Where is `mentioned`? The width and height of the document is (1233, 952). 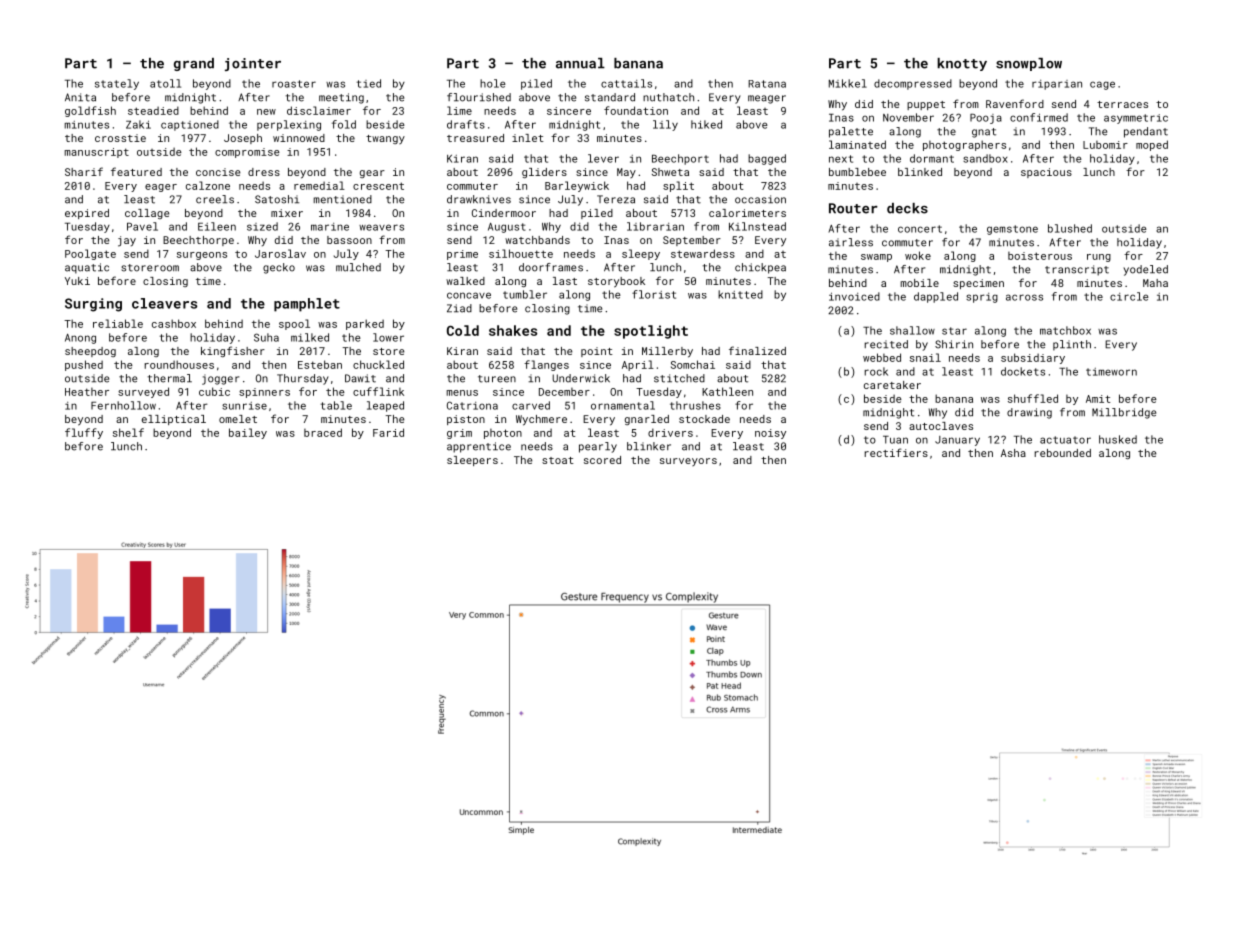 mentioned is located at coordinates (343, 199).
